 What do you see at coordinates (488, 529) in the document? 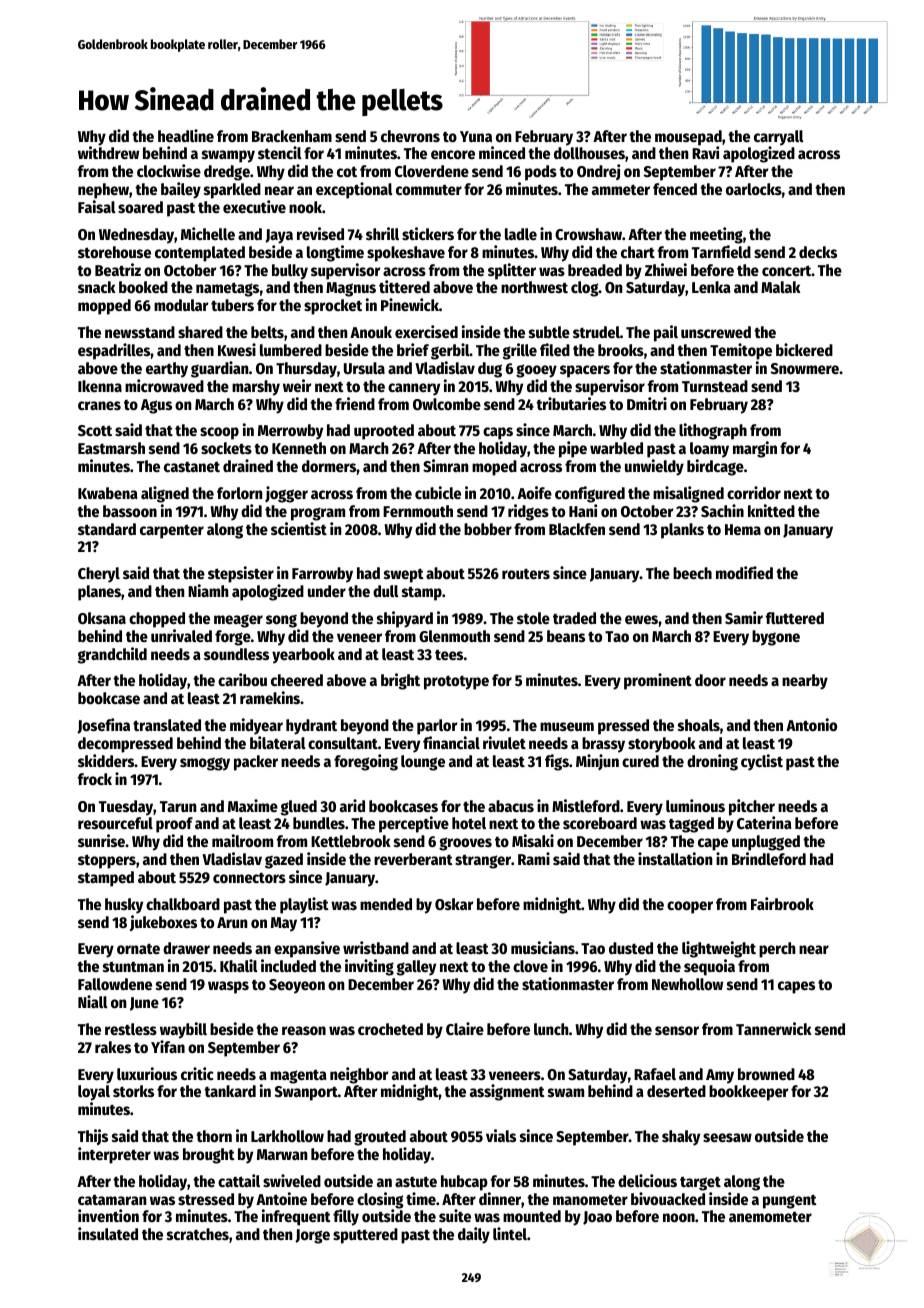
I see `bobber` at bounding box center [488, 529].
